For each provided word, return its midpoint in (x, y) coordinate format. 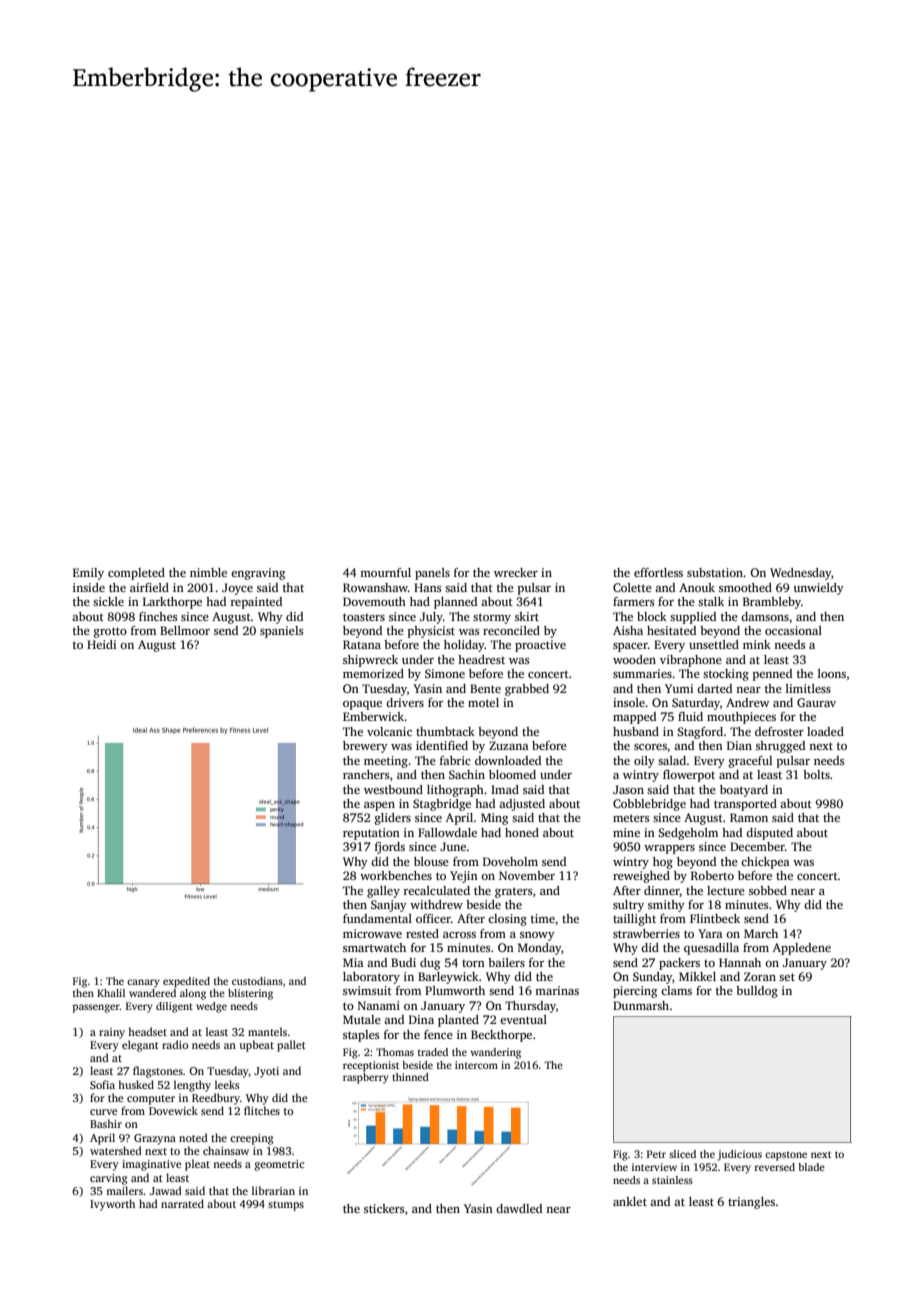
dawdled (519, 1208)
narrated (182, 1203)
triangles (751, 1203)
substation (715, 572)
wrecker (516, 572)
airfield (149, 587)
